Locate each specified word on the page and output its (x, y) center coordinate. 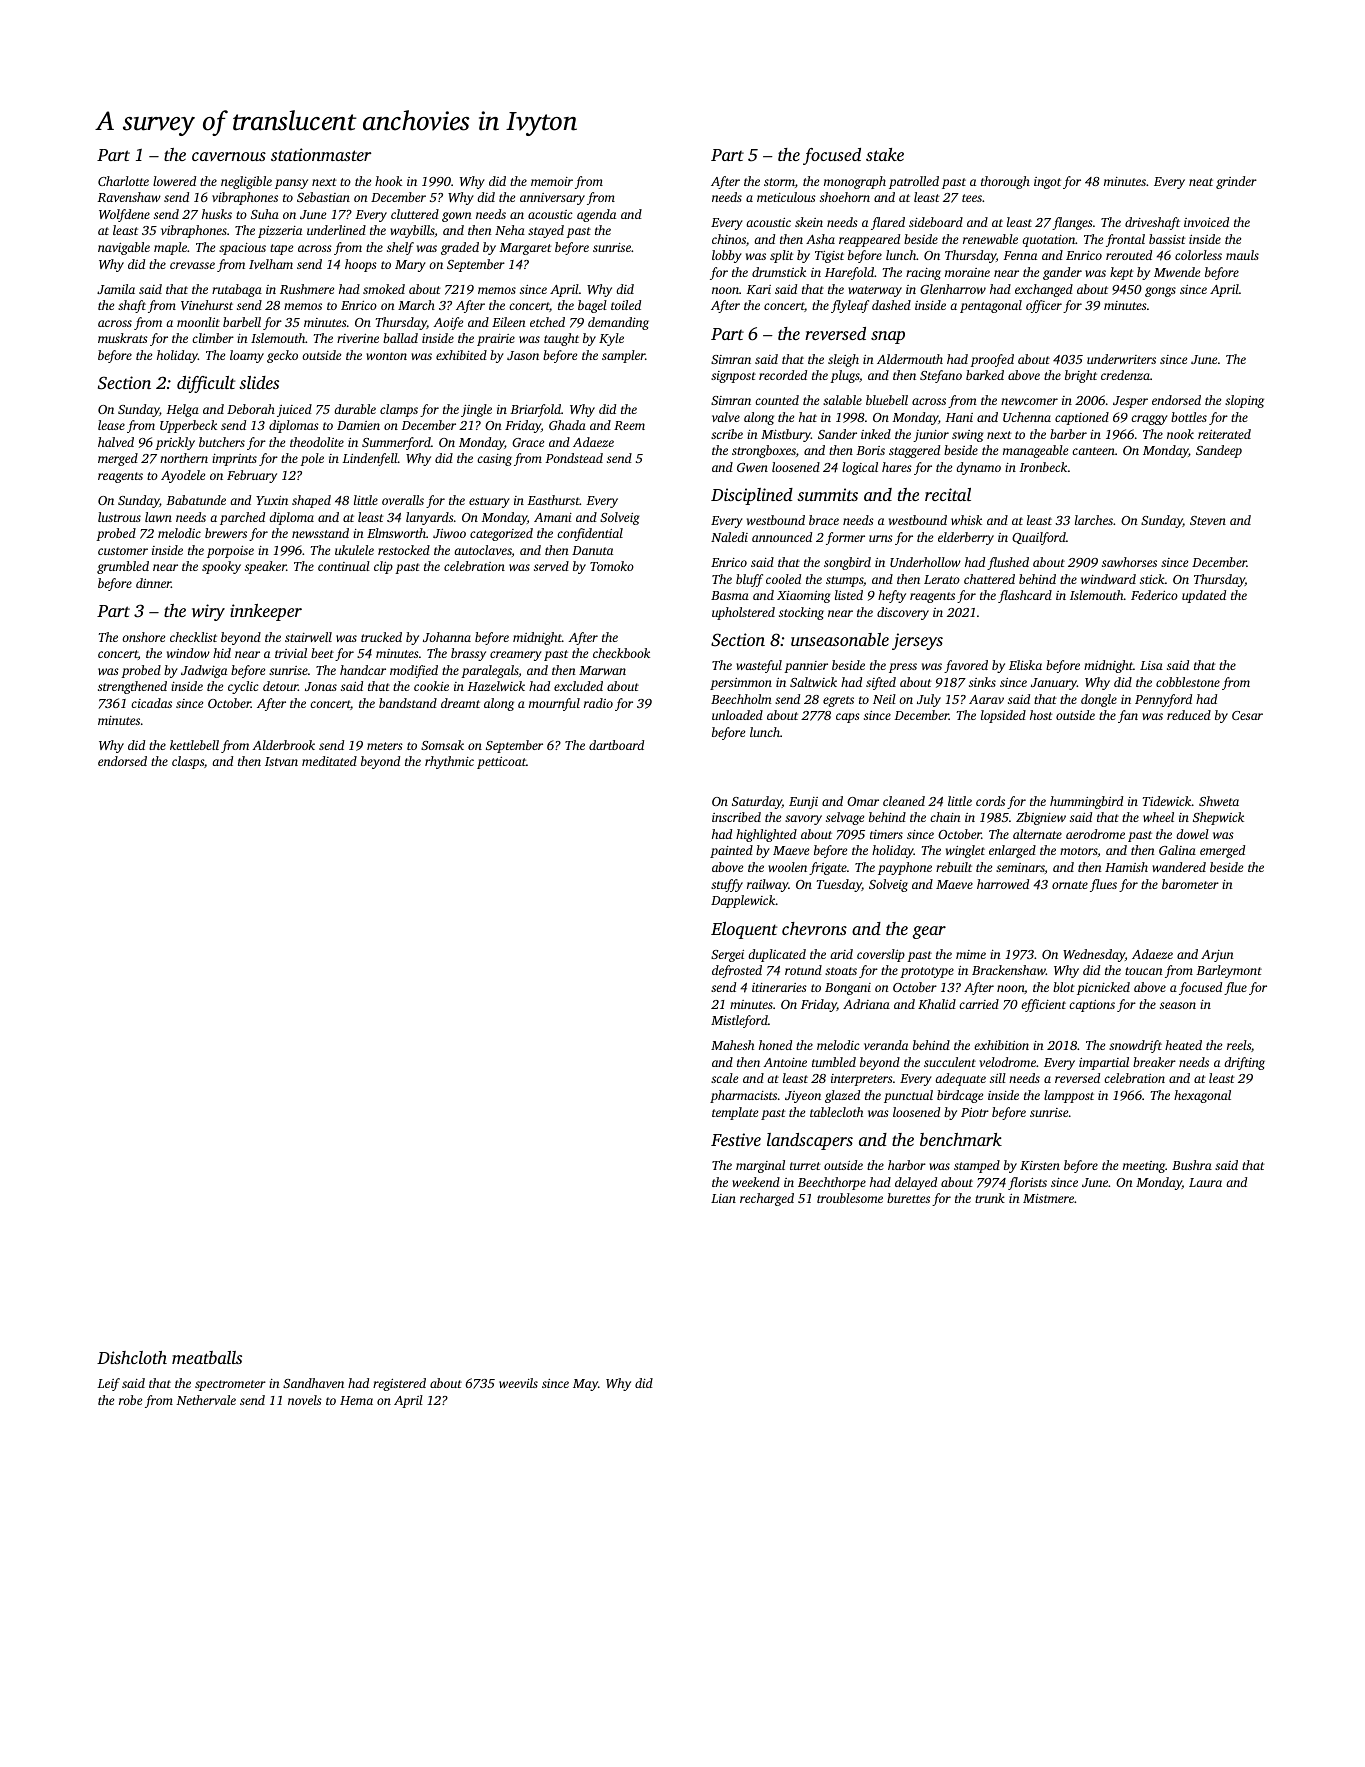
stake (885, 154)
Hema (356, 1400)
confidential (590, 534)
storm (779, 182)
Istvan (281, 761)
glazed (842, 1096)
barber (1068, 434)
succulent (950, 1062)
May (585, 1385)
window (188, 653)
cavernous (229, 156)
